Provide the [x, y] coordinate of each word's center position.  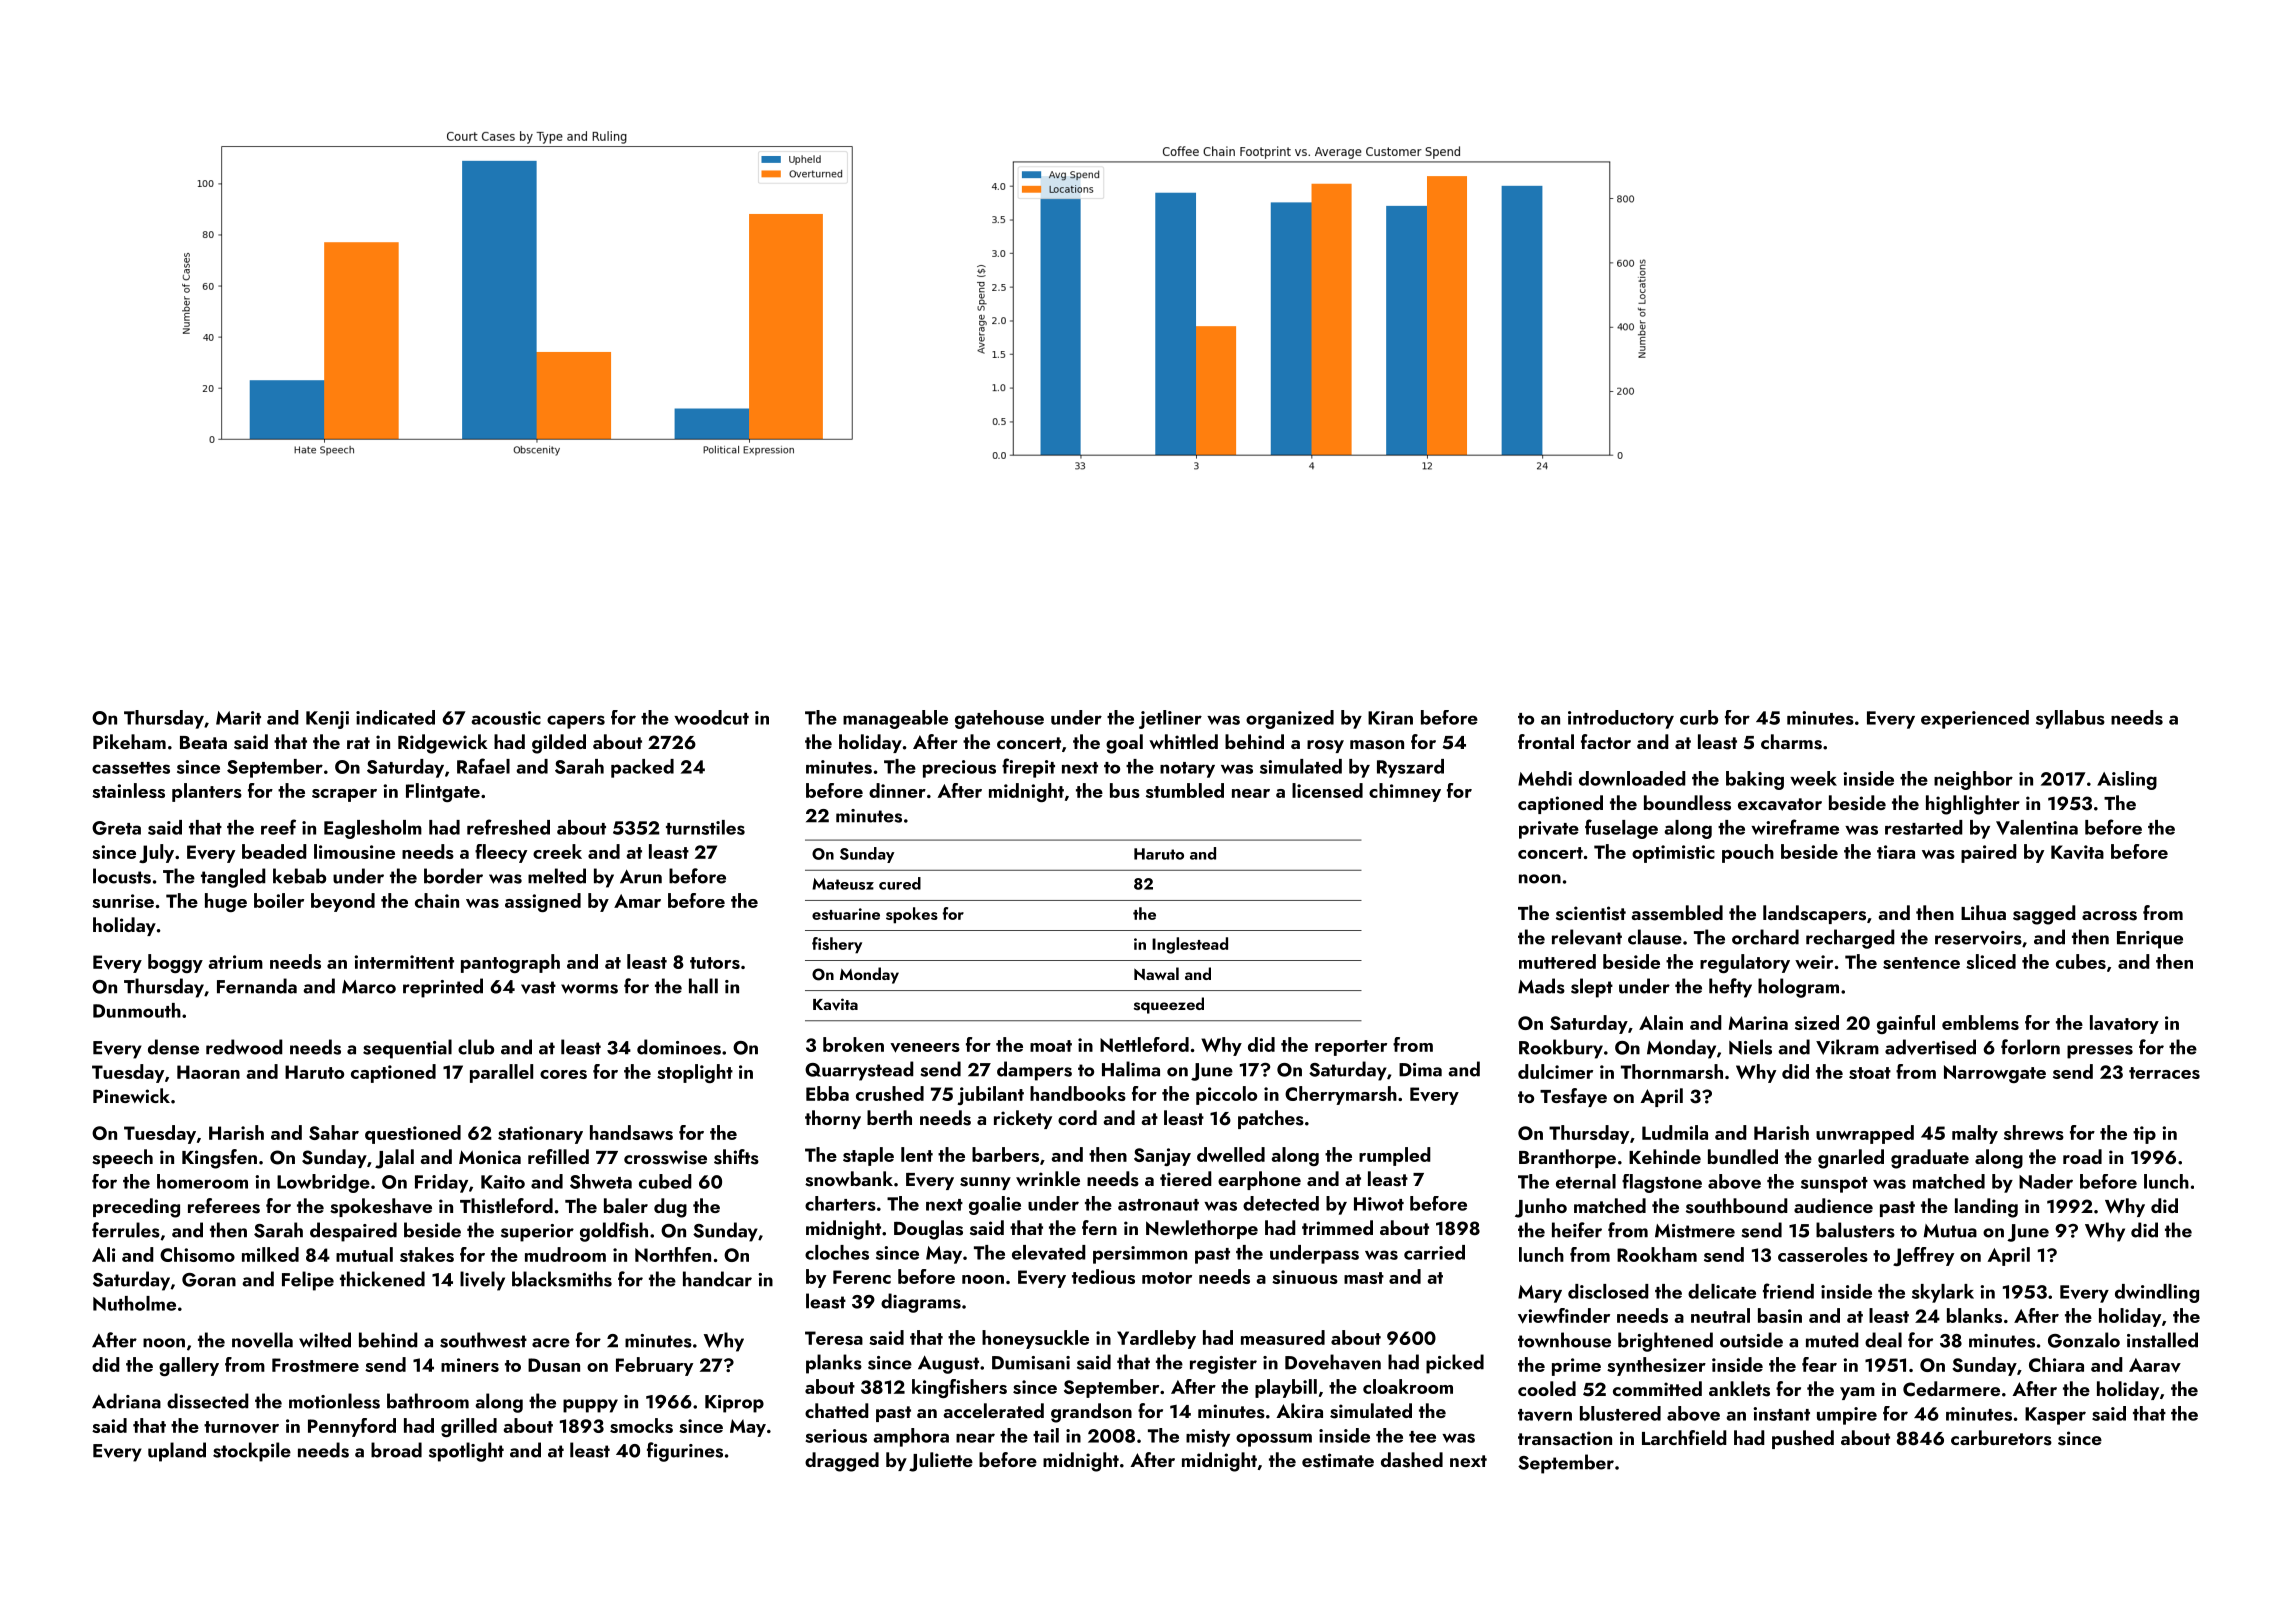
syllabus [2070, 719]
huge [226, 902]
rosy [1325, 746]
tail [1046, 1435]
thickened [382, 1279]
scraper [344, 795]
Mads [1541, 986]
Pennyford [352, 1427]
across [2109, 916]
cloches [837, 1252]
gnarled [1851, 1159]
